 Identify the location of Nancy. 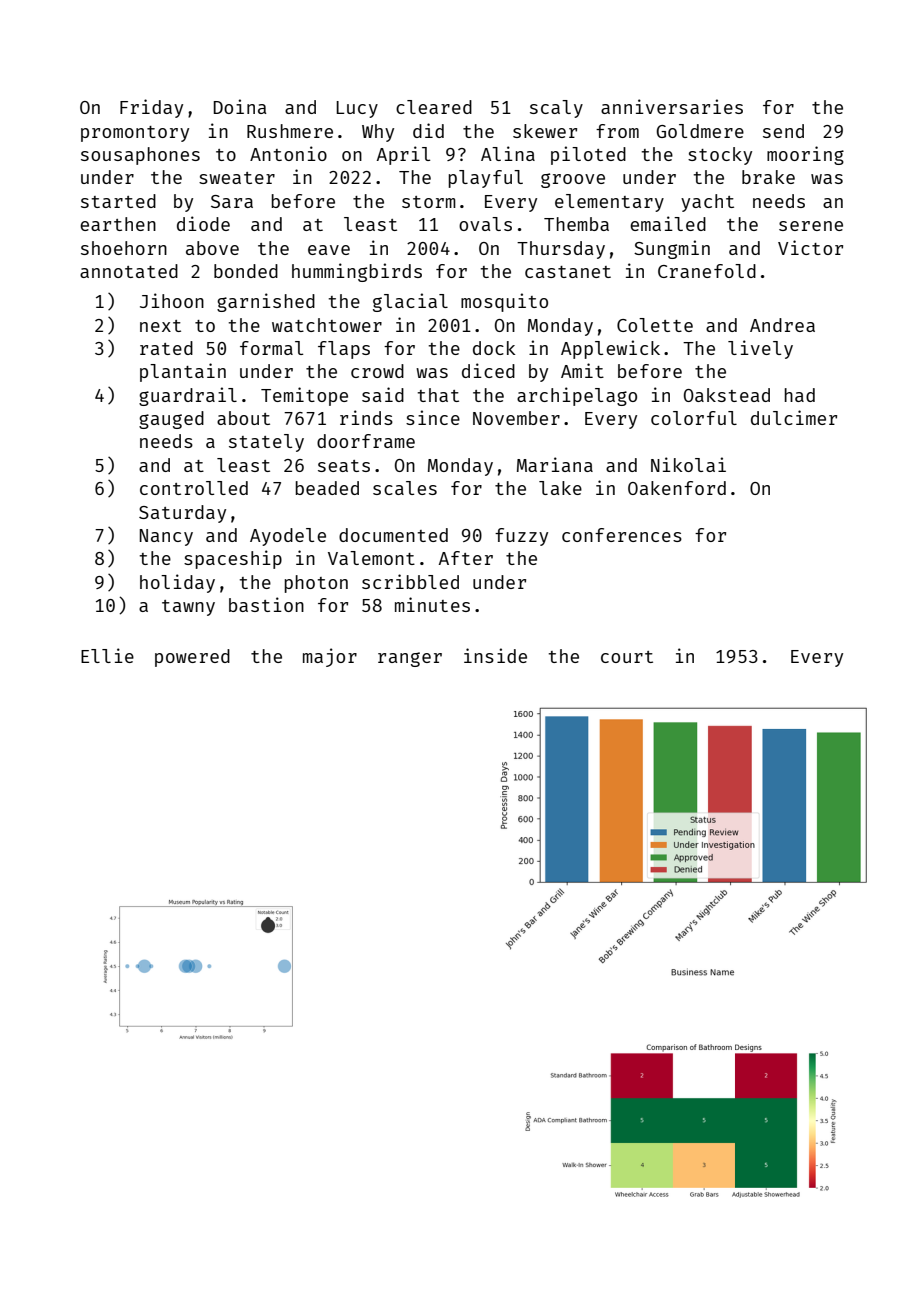
(166, 537).
